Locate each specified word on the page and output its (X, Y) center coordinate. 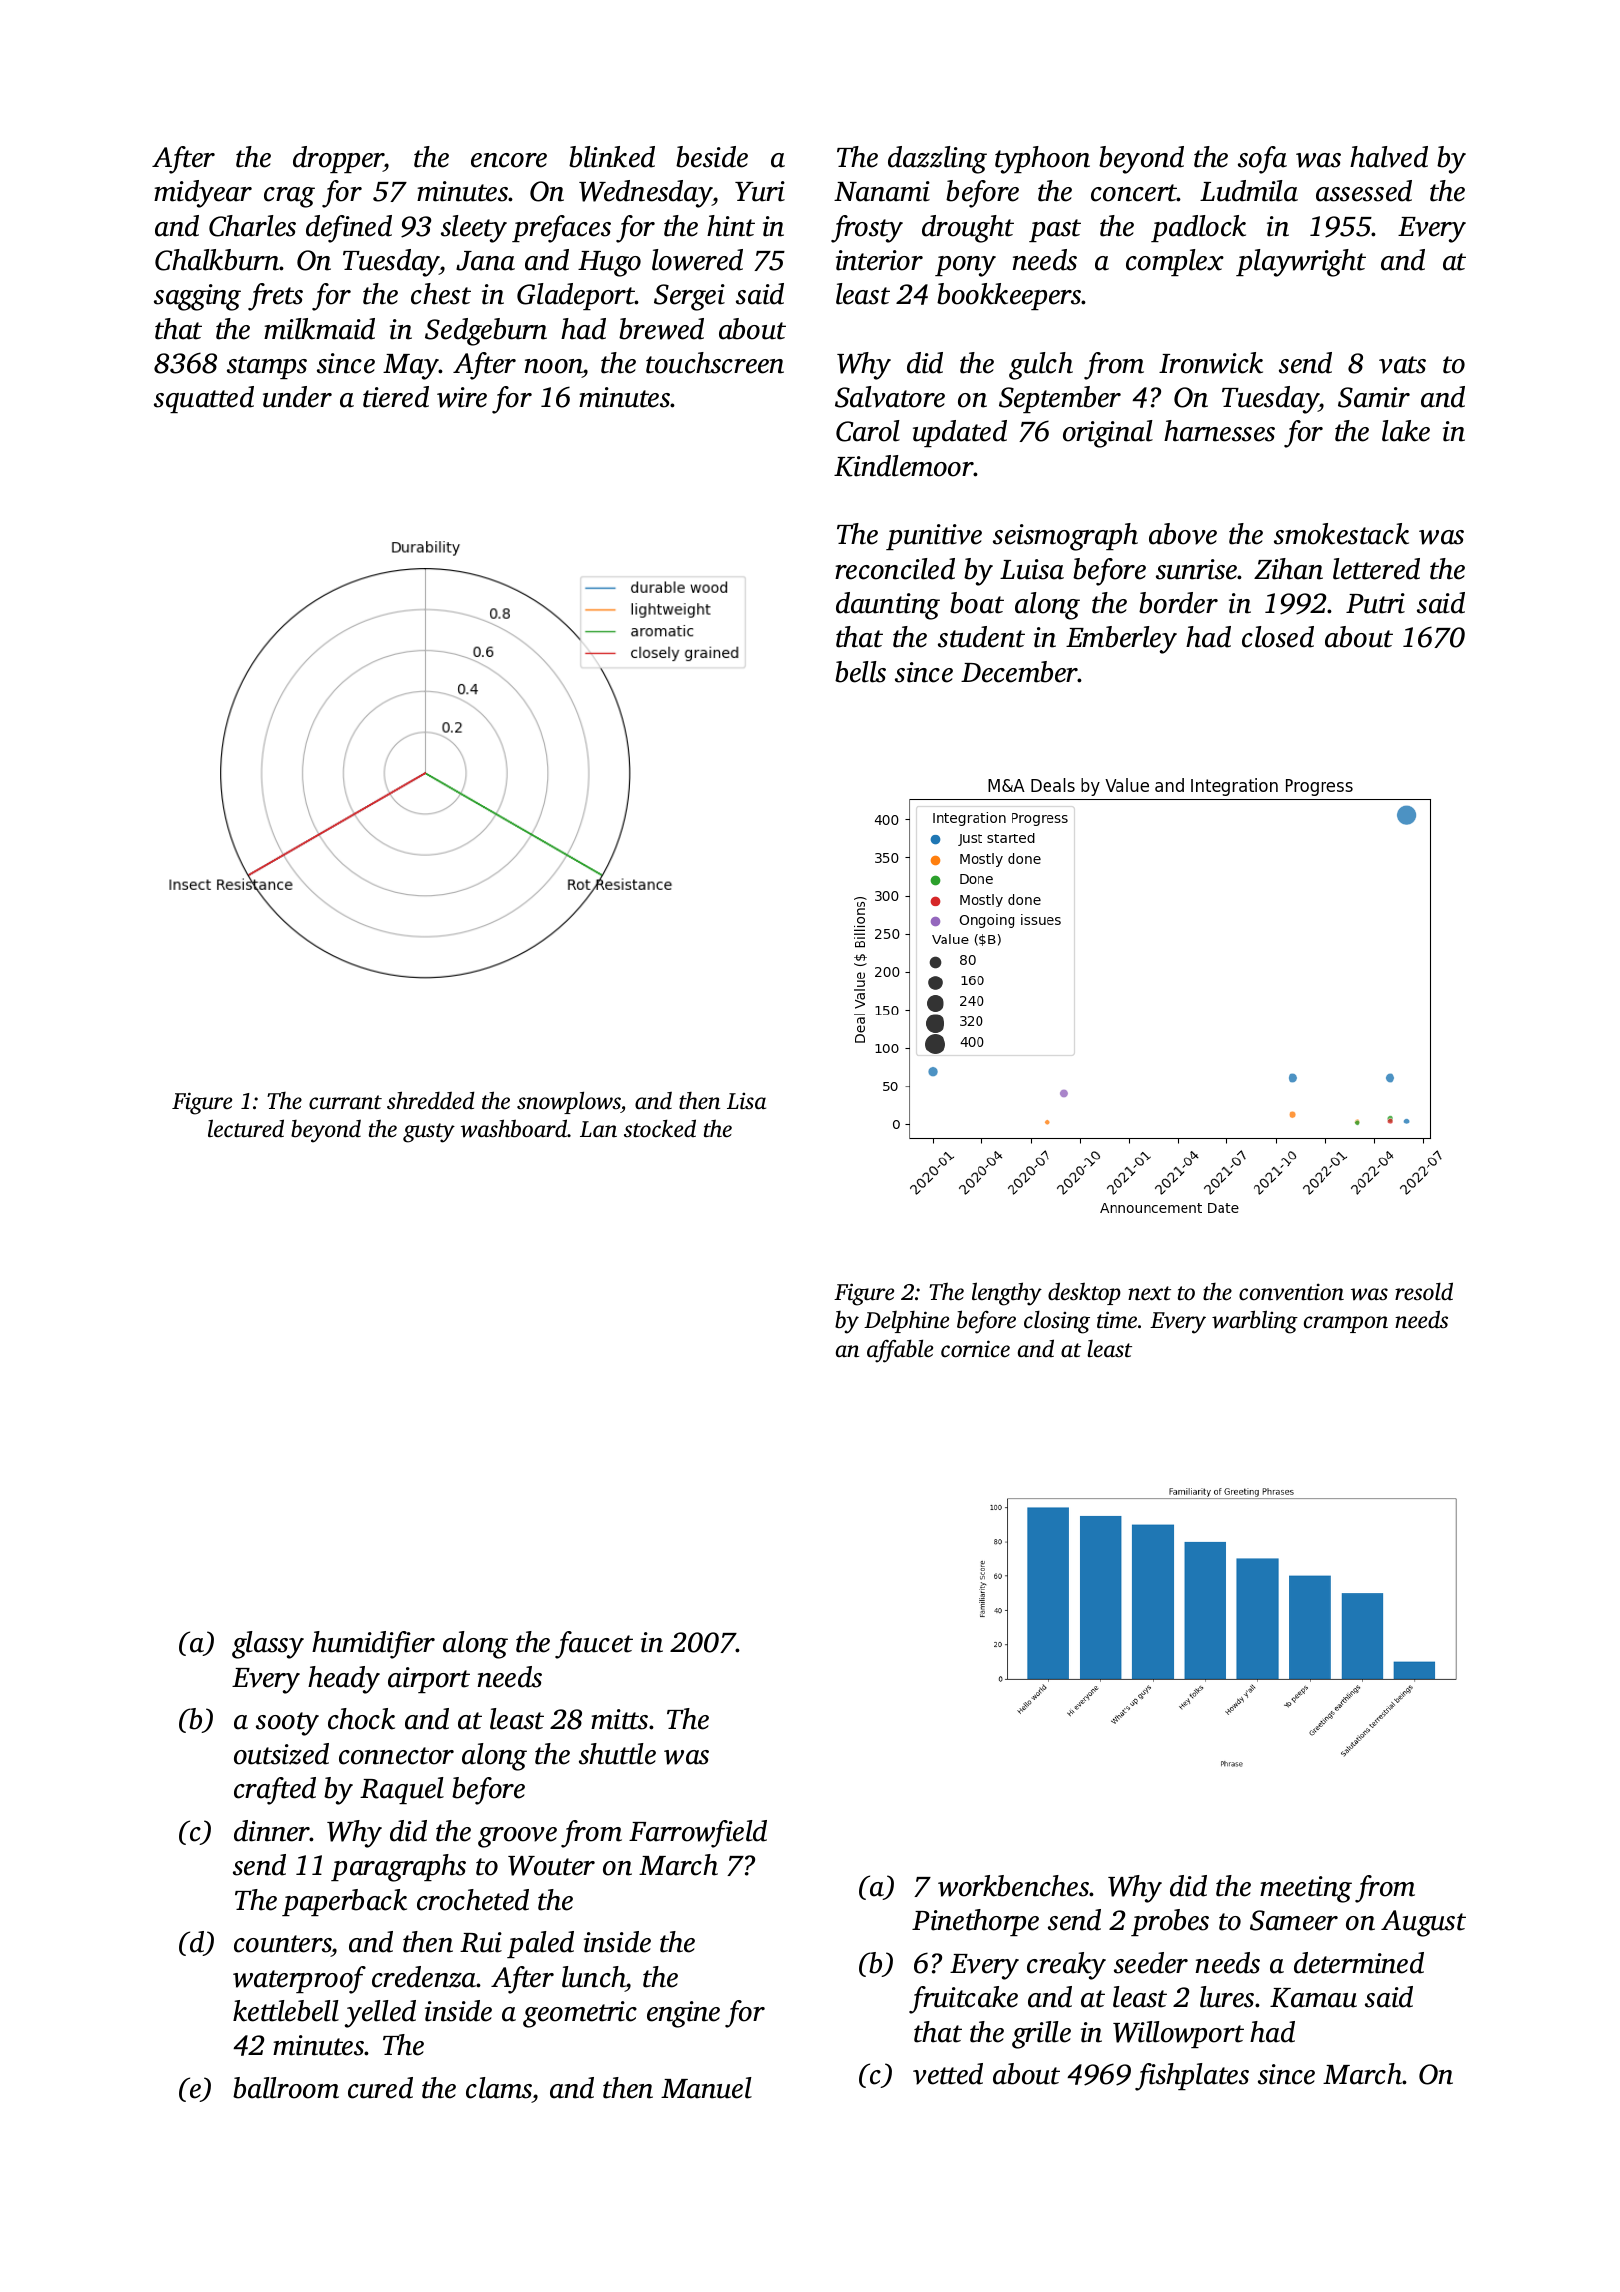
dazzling (937, 160)
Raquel (402, 1790)
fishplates (1192, 2077)
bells (860, 672)
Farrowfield (698, 1834)
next (1149, 1293)
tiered (396, 397)
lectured (246, 1128)
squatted (204, 399)
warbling (1255, 1322)
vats (1402, 365)
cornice (975, 1349)
